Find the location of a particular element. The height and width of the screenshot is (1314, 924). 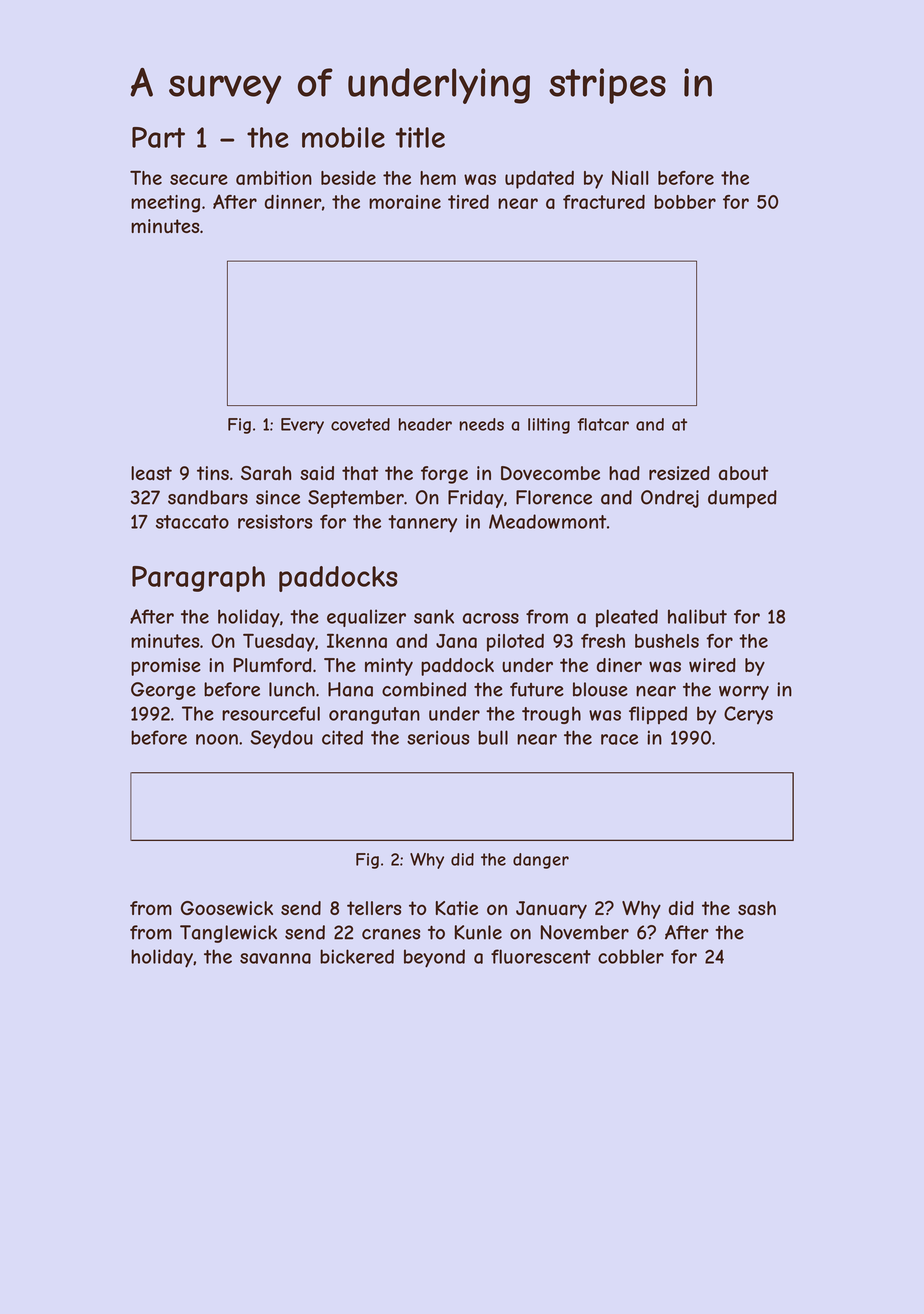

mobile is located at coordinates (343, 137).
